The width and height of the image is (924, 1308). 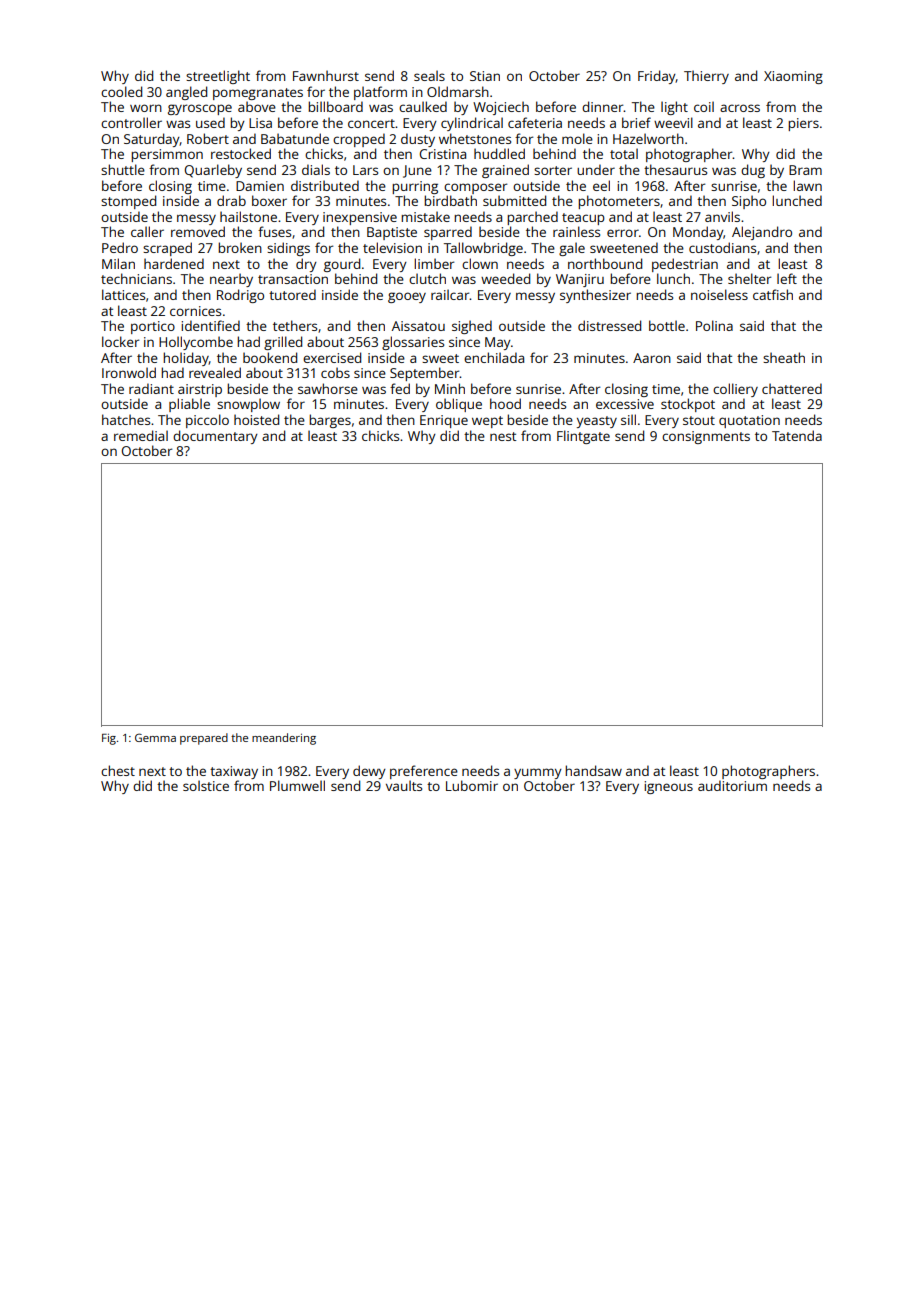 I want to click on locker, so click(x=120, y=341).
